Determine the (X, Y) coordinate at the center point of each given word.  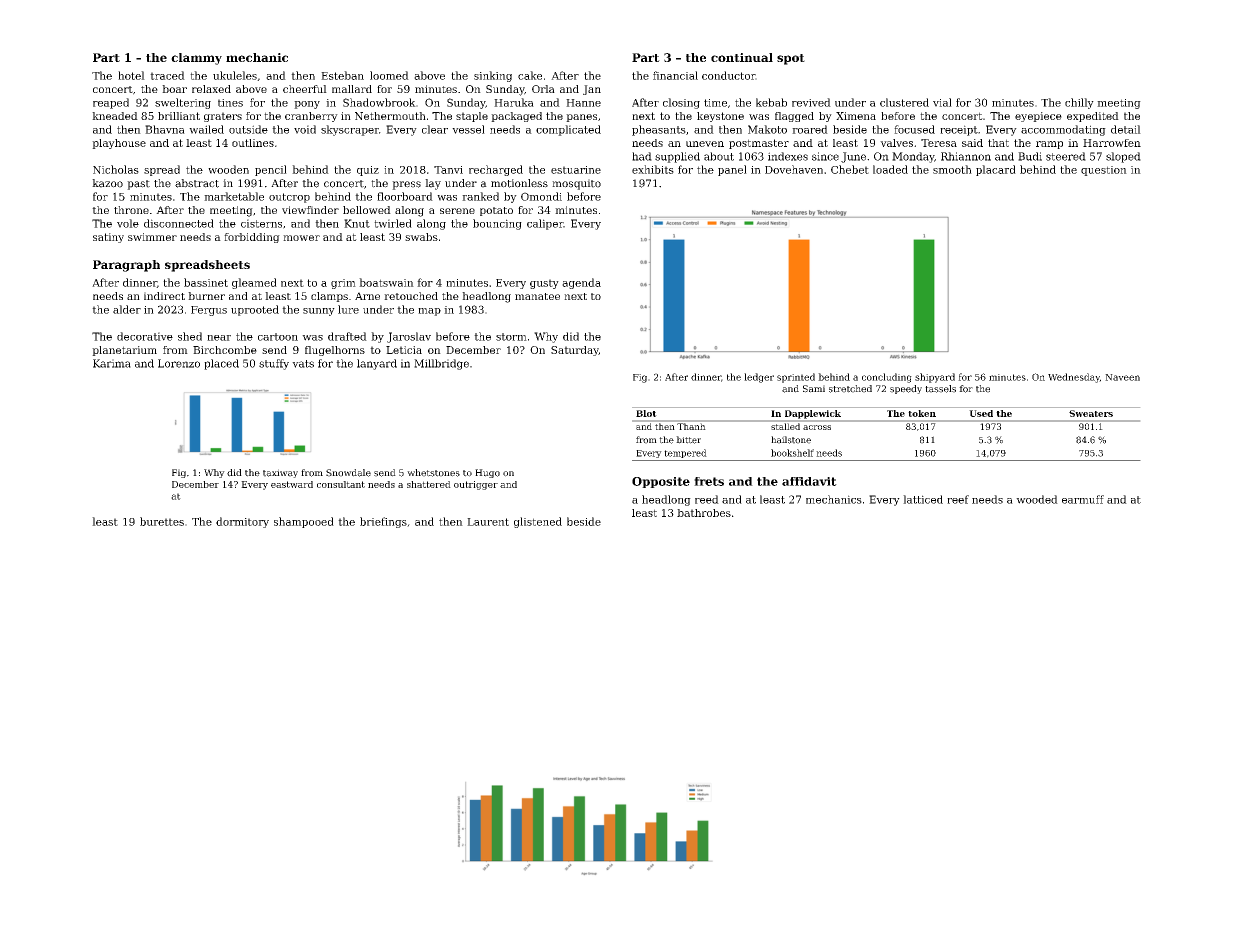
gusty (544, 284)
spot (791, 59)
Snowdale (348, 473)
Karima (112, 363)
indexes (788, 156)
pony (307, 105)
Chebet (850, 169)
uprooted (255, 310)
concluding (887, 378)
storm (511, 337)
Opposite (661, 482)
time (715, 103)
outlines (253, 143)
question (1104, 171)
